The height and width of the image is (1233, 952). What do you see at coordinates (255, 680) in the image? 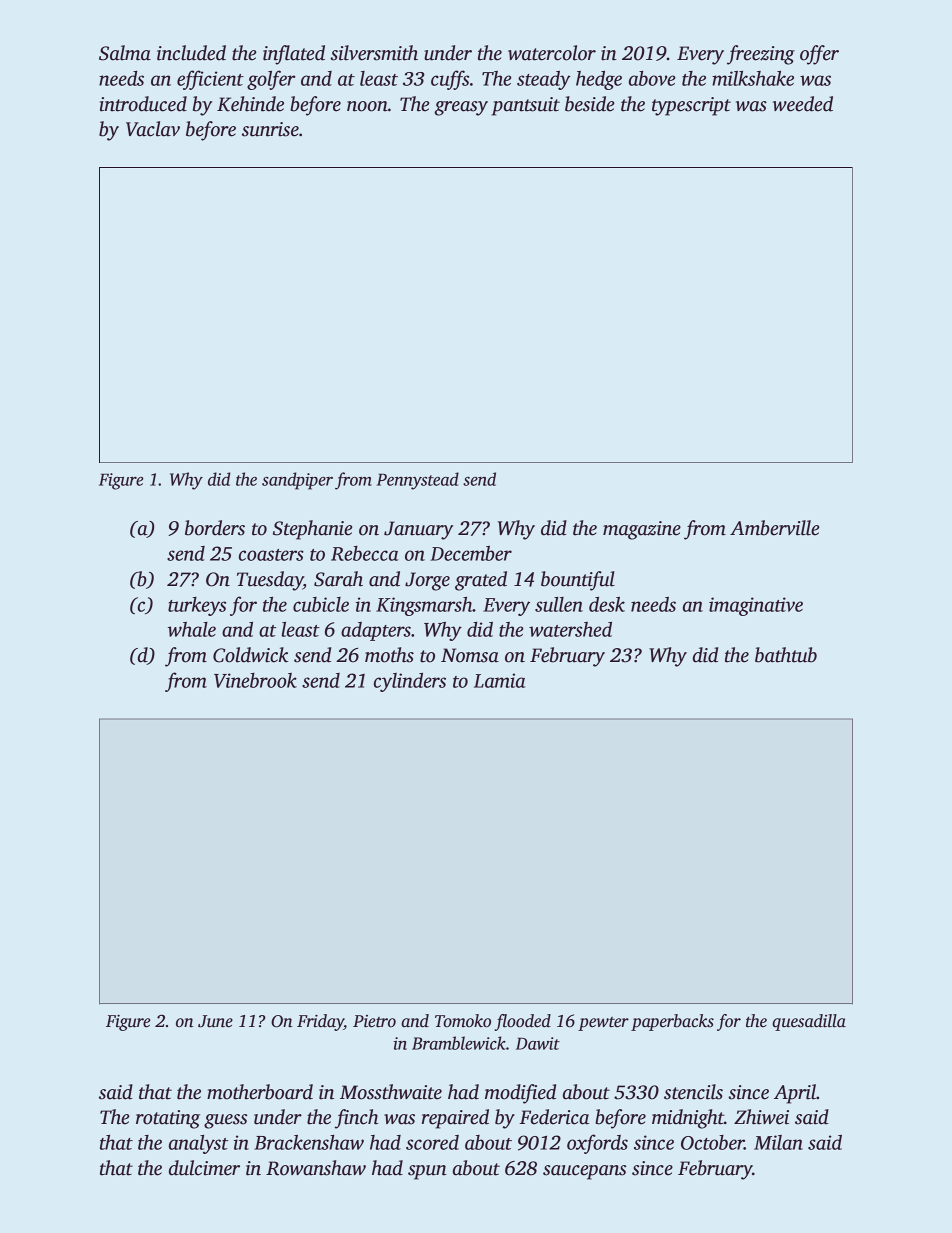
I see `Vinebrook` at bounding box center [255, 680].
